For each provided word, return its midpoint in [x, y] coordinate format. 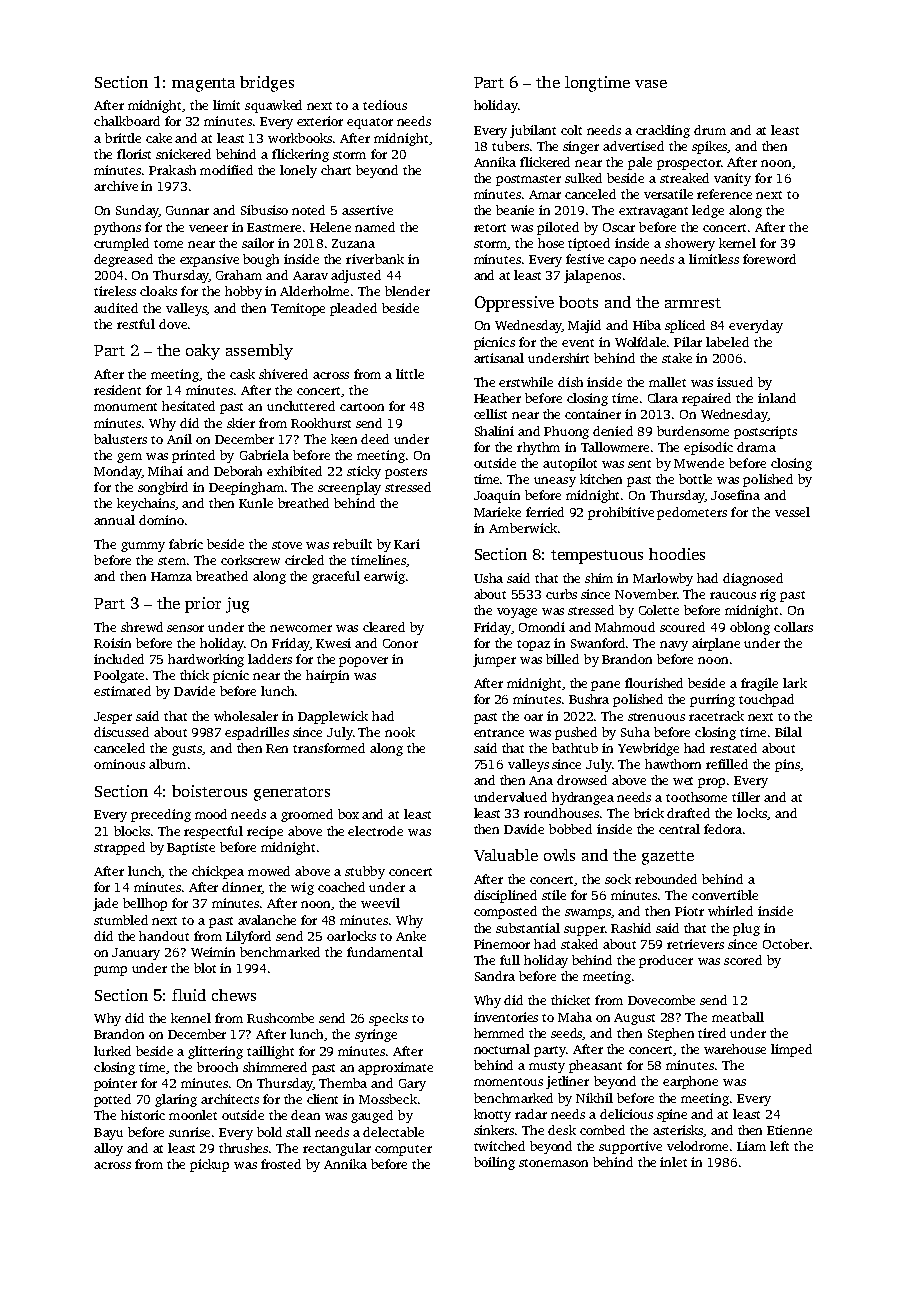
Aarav [310, 275]
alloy [108, 1149]
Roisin [112, 643]
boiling [494, 1163]
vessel [792, 512]
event [578, 343]
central [679, 829]
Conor [400, 643]
